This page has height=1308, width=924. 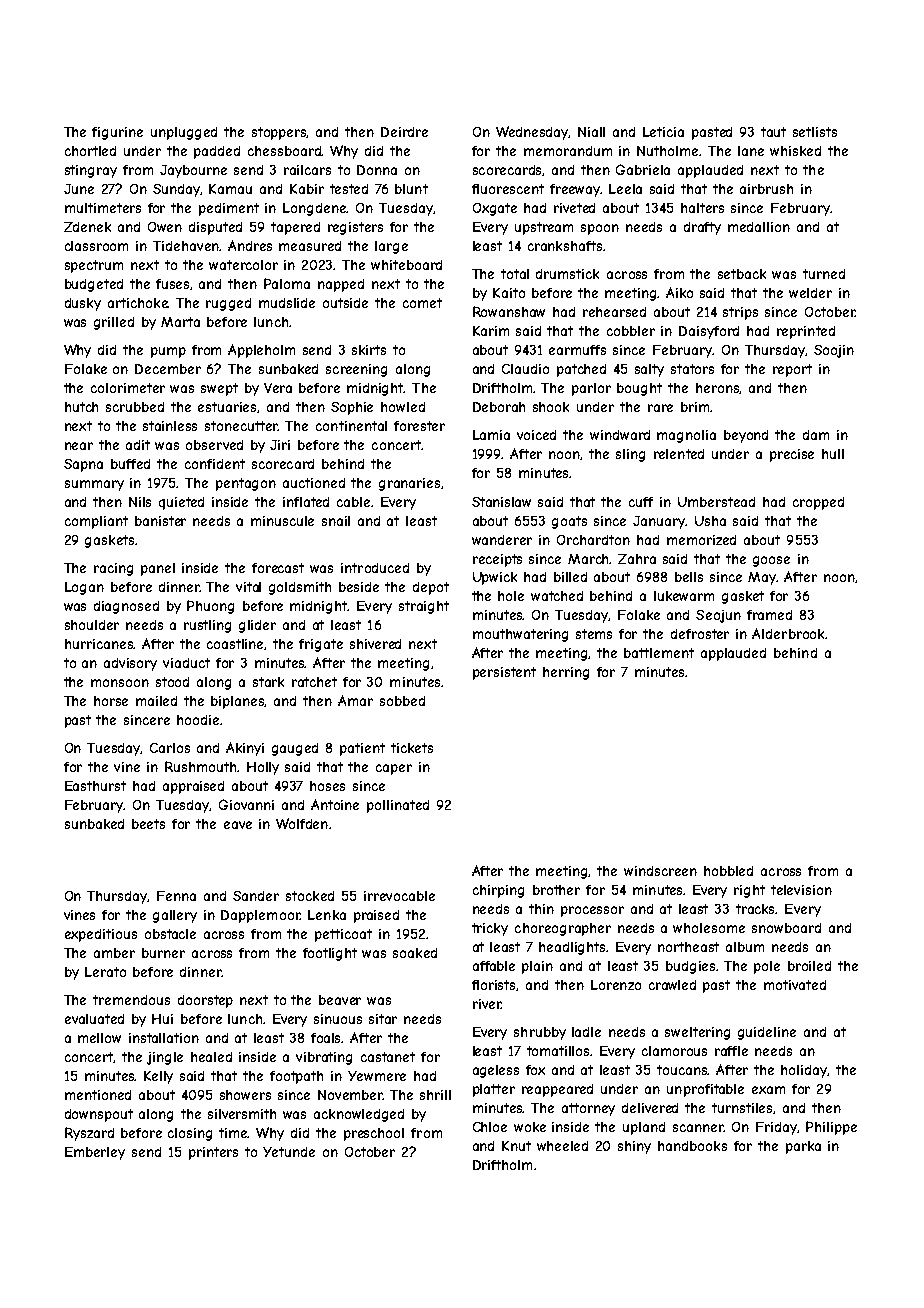 What do you see at coordinates (663, 132) in the page?
I see `Leticia` at bounding box center [663, 132].
